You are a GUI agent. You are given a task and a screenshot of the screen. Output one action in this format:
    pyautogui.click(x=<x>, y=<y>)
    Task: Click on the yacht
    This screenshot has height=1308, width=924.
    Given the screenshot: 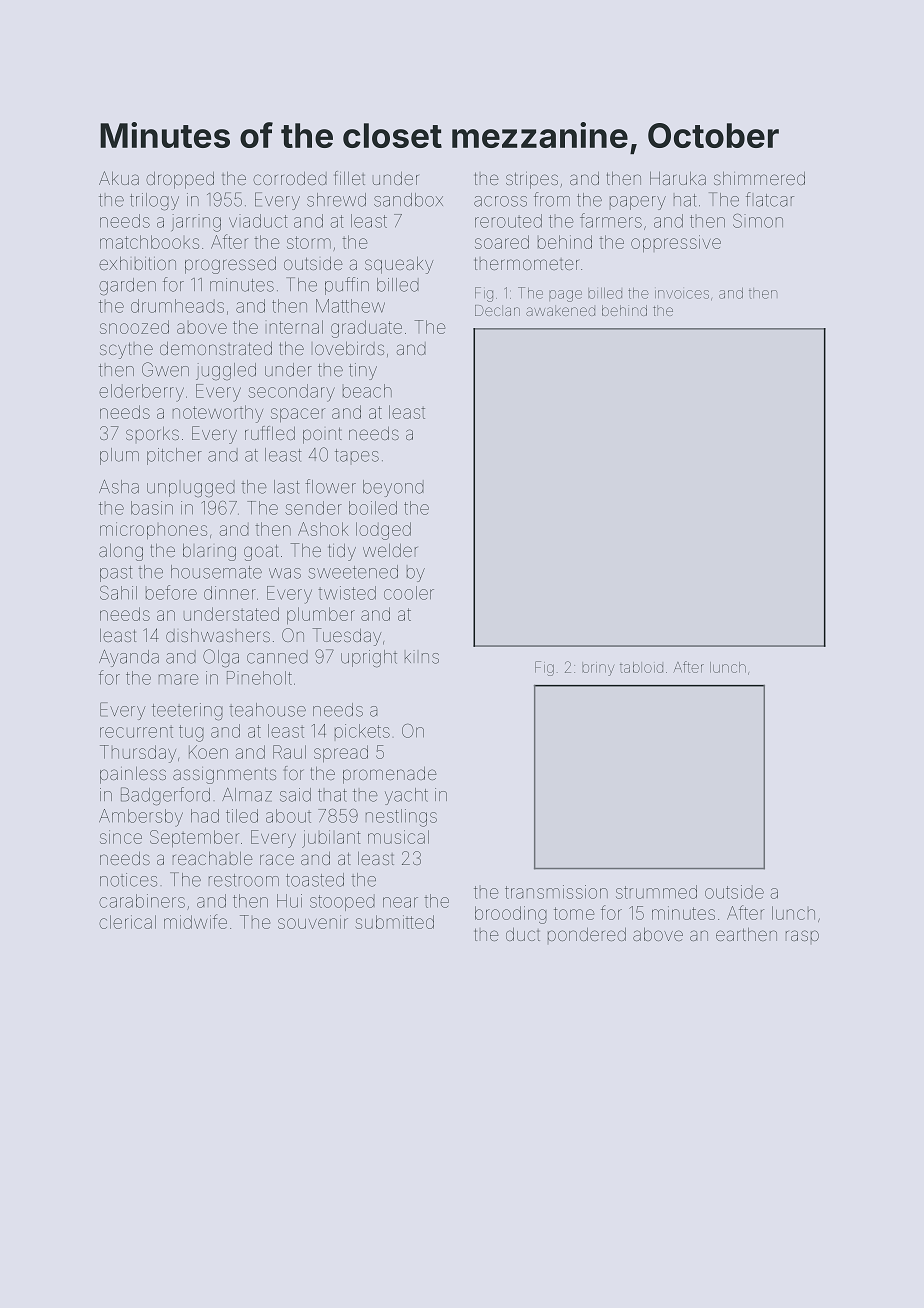 What is the action you would take?
    pyautogui.click(x=406, y=796)
